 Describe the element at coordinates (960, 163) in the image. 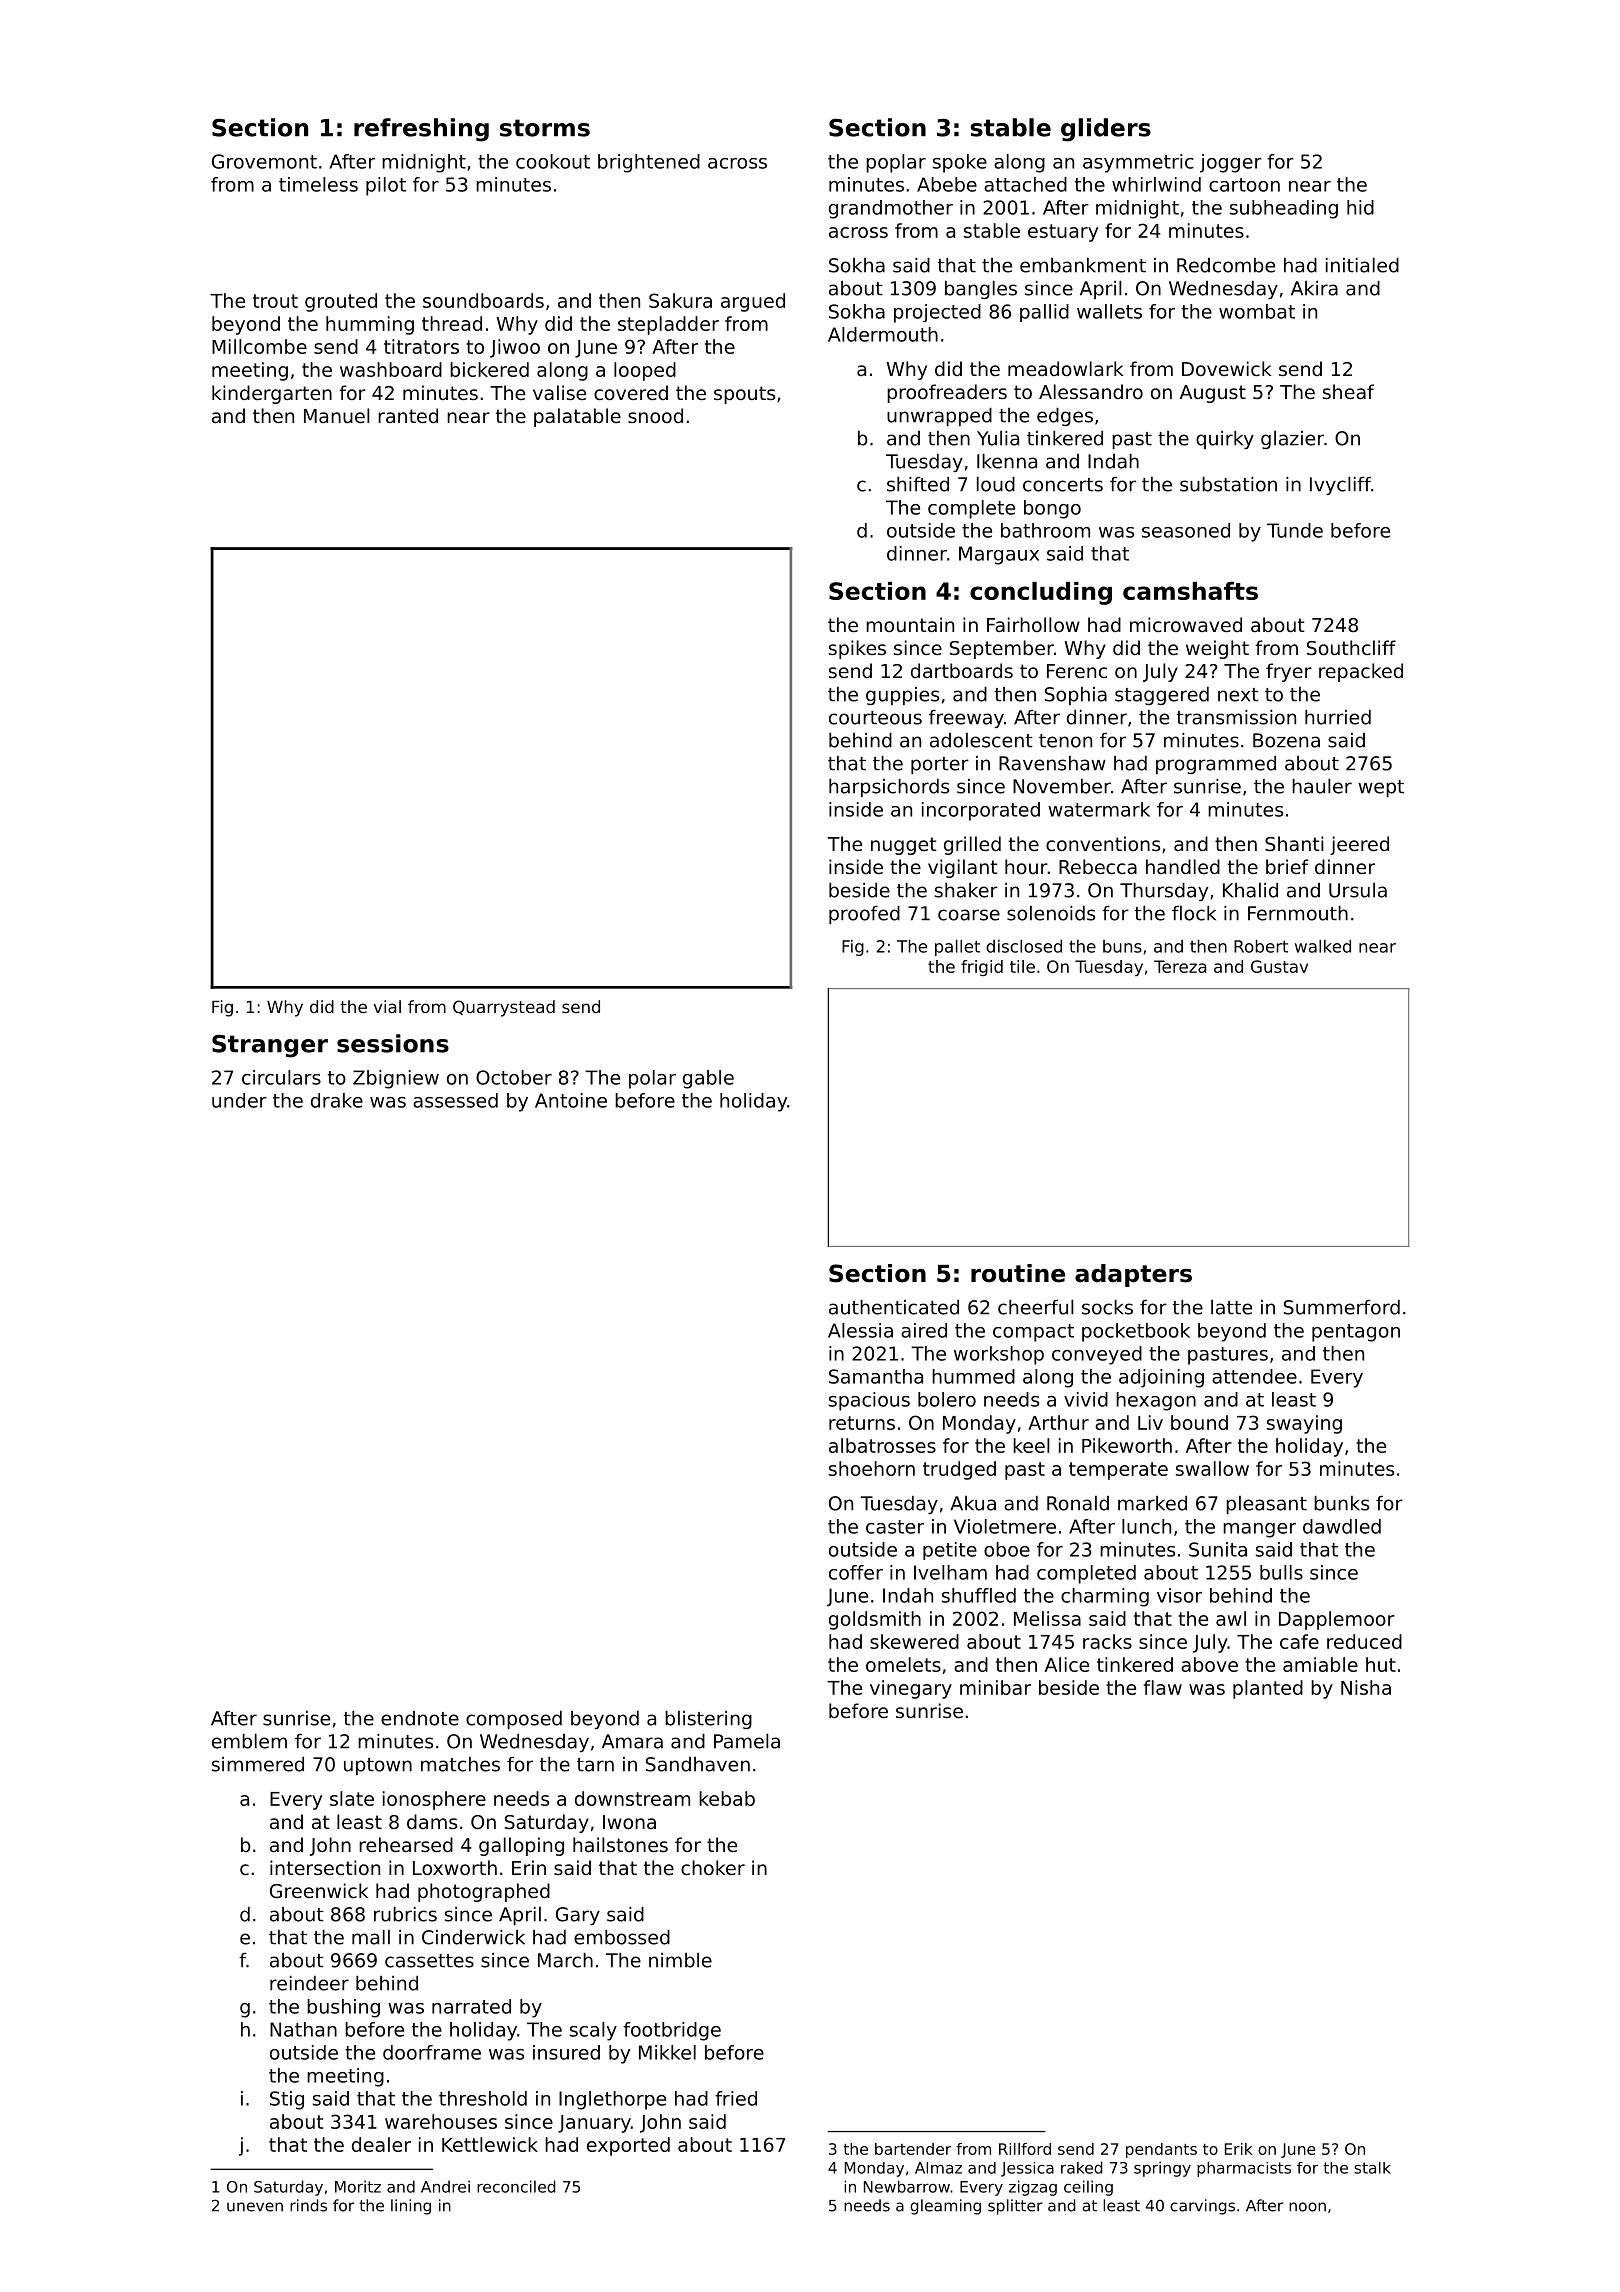

I see `spoke` at that location.
